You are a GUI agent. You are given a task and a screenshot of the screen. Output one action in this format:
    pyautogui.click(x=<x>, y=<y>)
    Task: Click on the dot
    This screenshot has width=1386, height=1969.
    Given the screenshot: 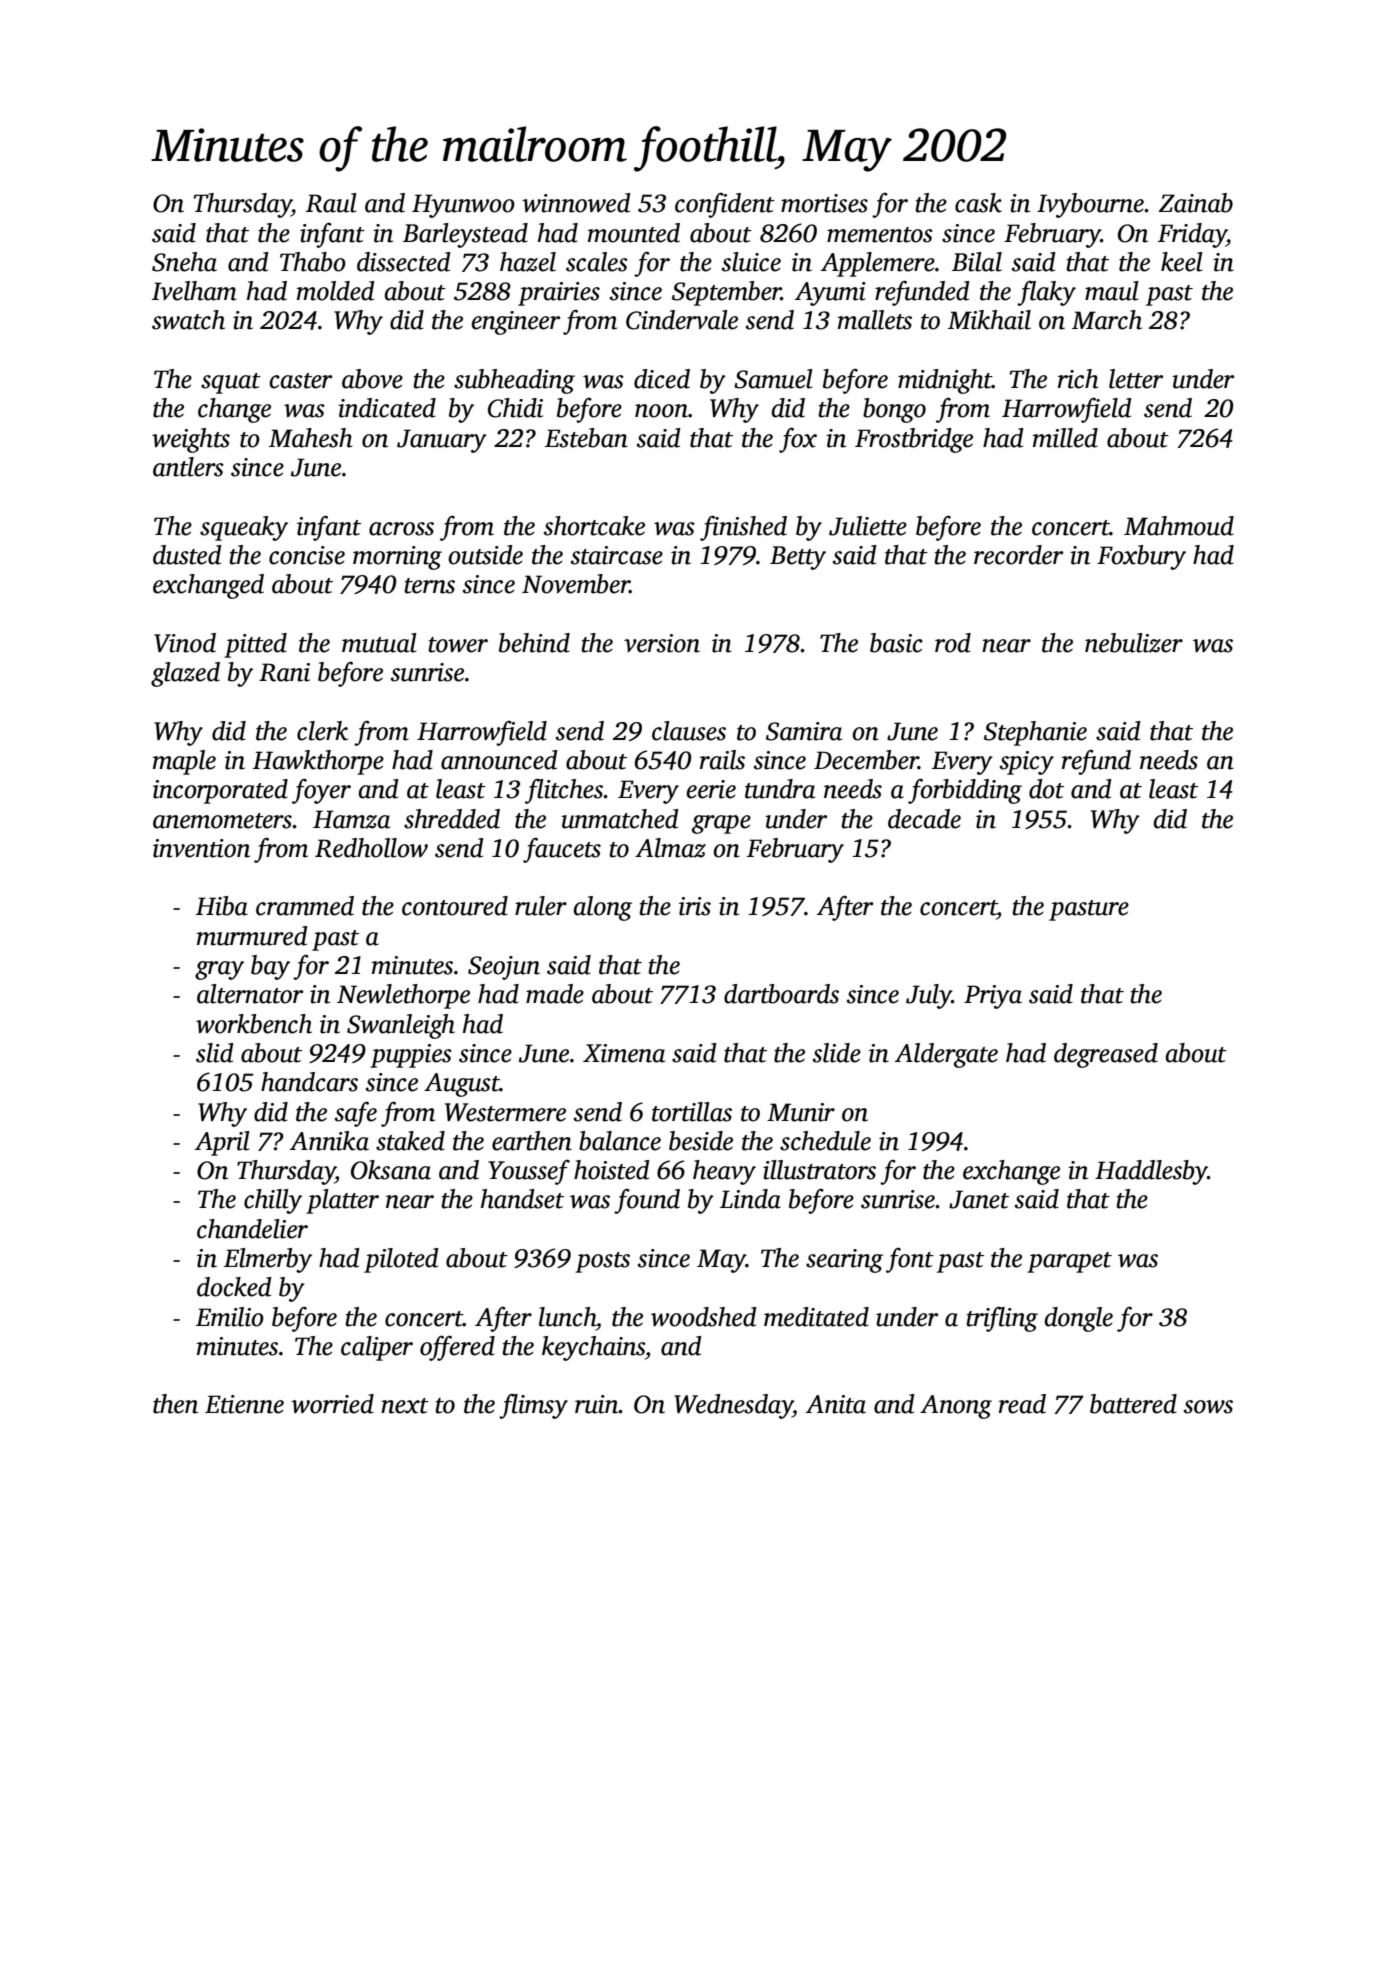 What is the action you would take?
    pyautogui.click(x=1046, y=789)
